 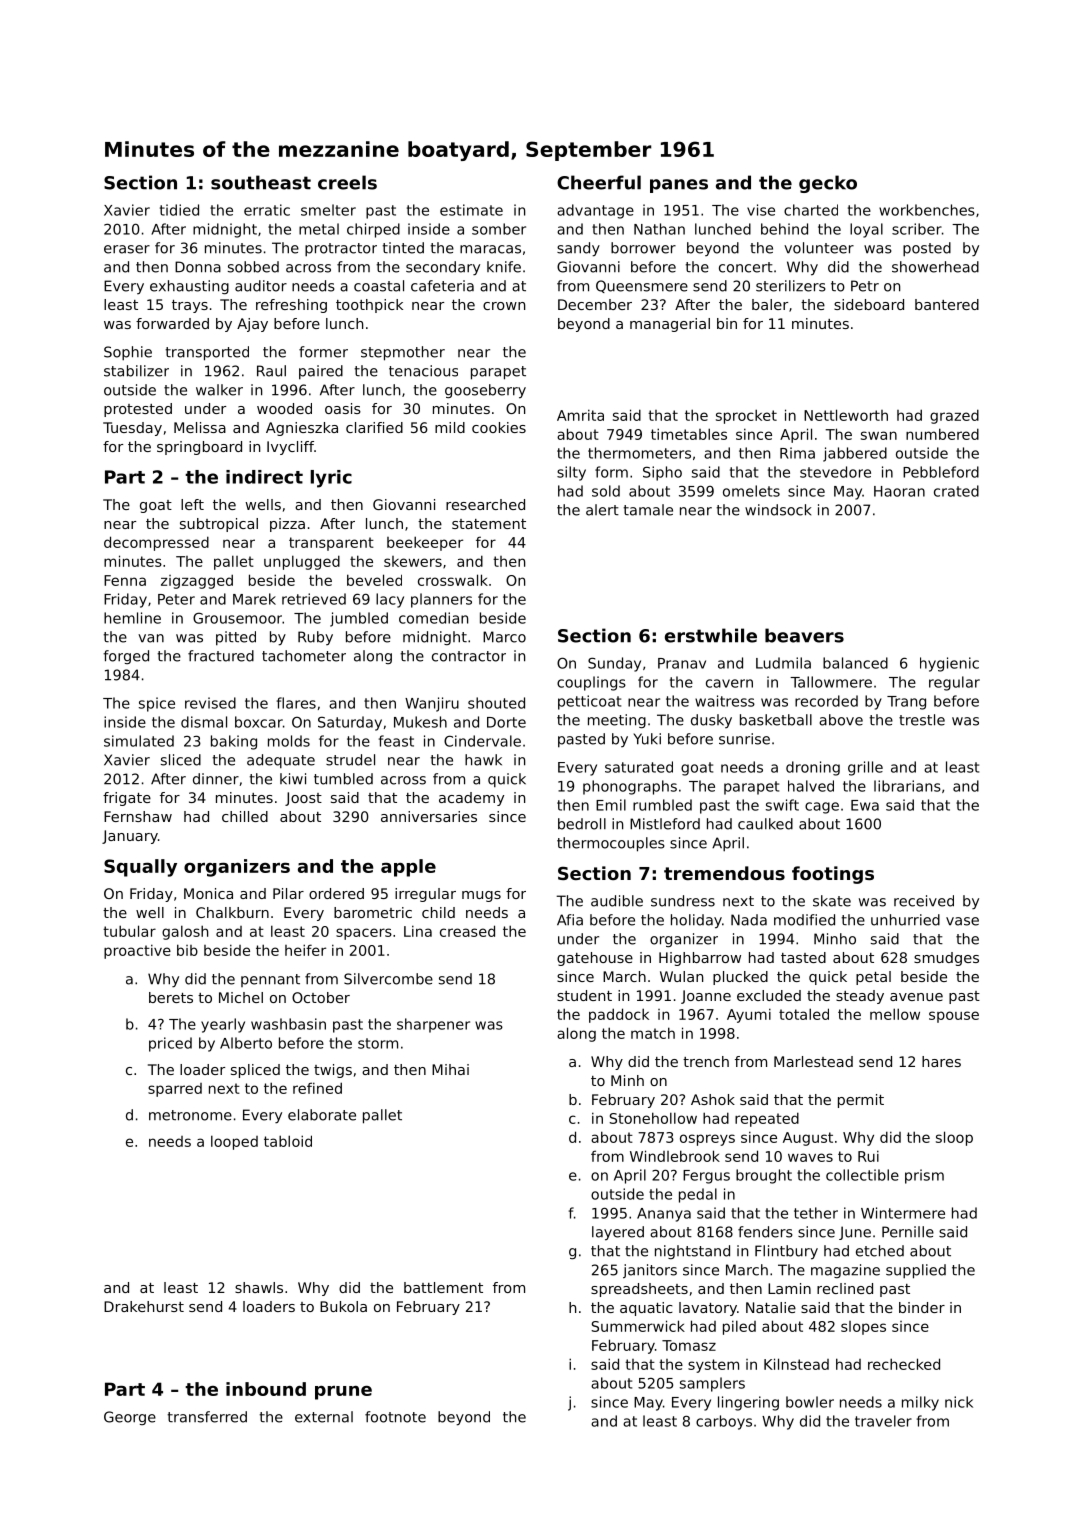 I want to click on elaborate, so click(x=322, y=1115).
